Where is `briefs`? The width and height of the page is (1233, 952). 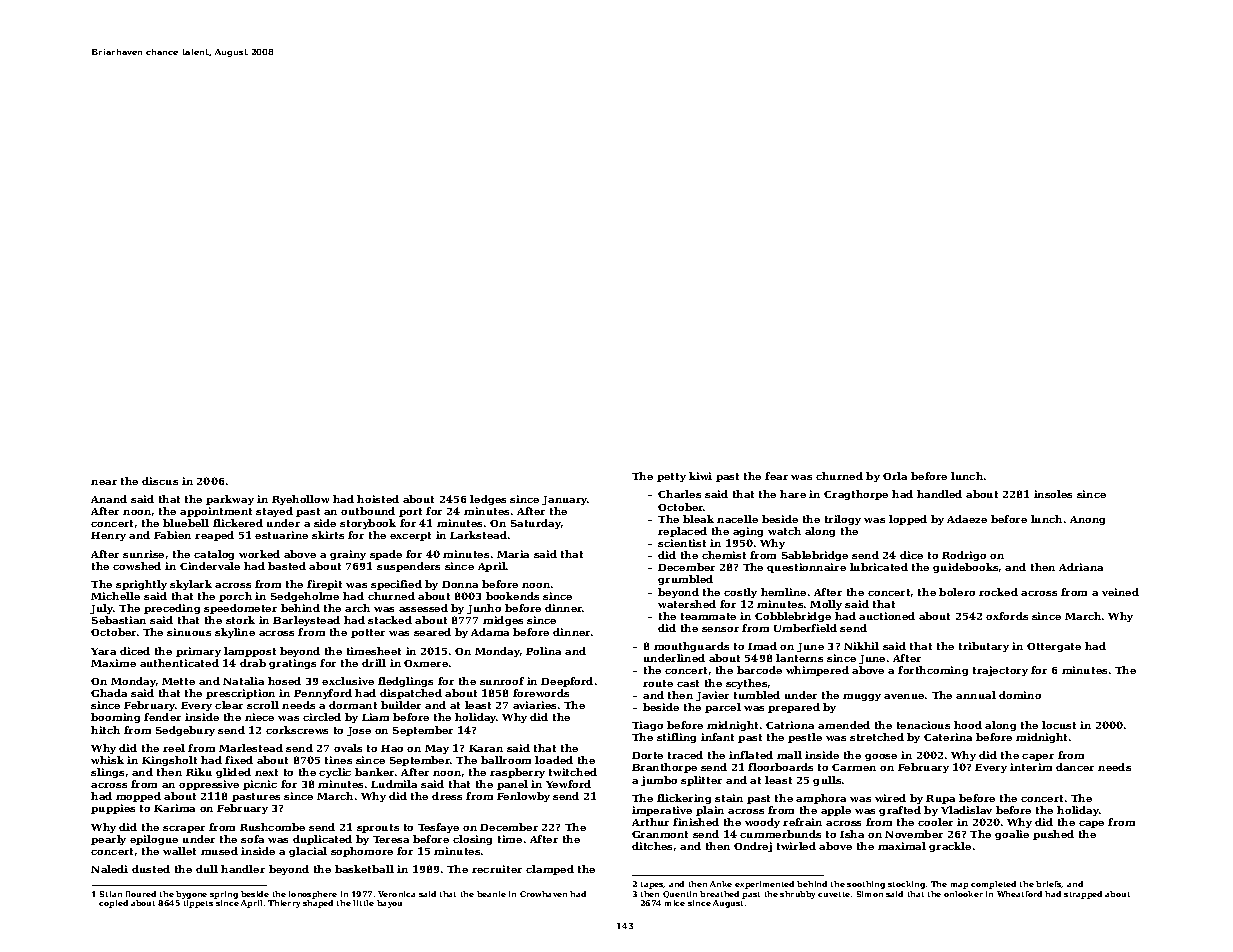
briefs is located at coordinates (1049, 884).
